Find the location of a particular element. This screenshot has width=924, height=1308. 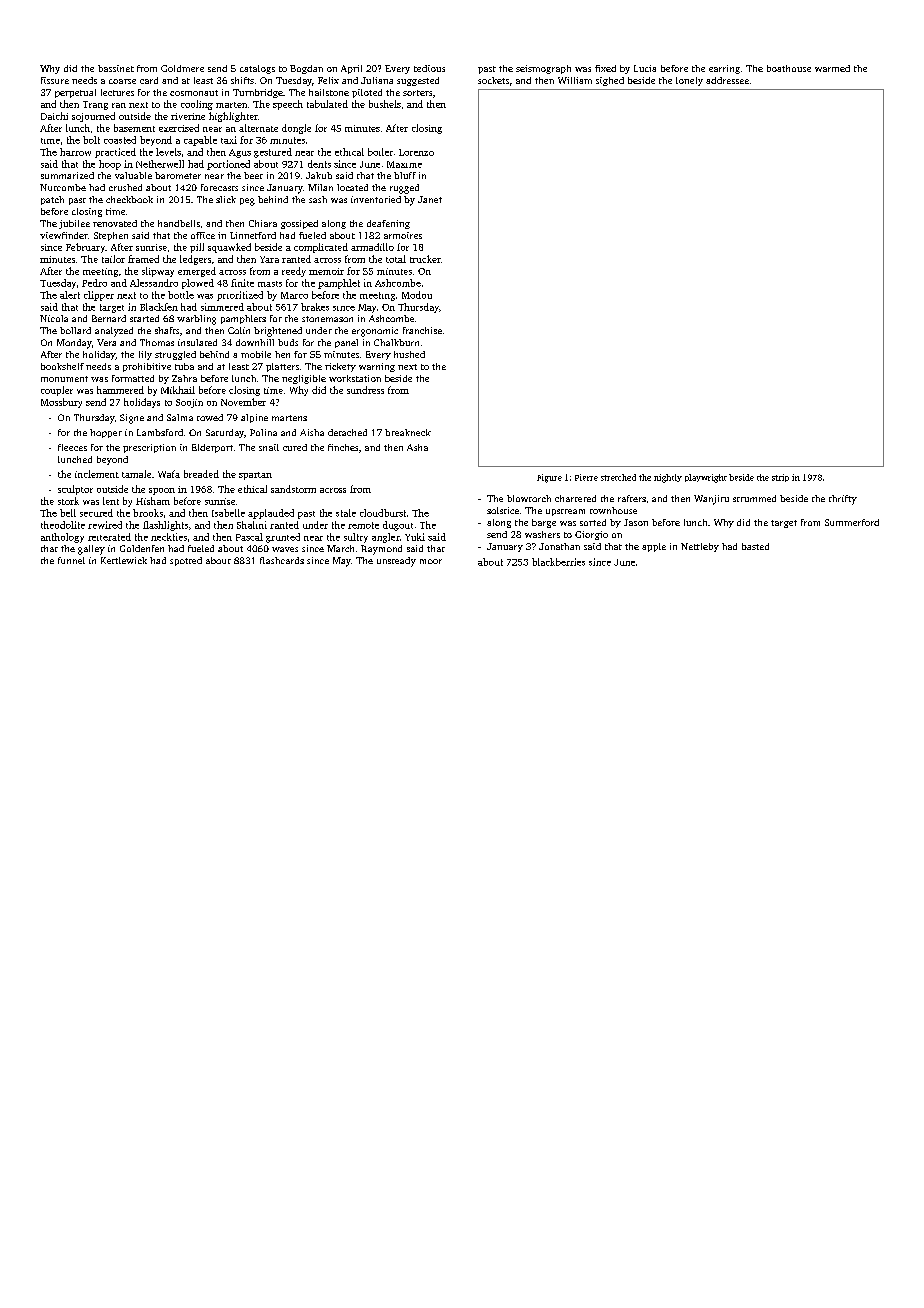

hopper is located at coordinates (106, 433).
